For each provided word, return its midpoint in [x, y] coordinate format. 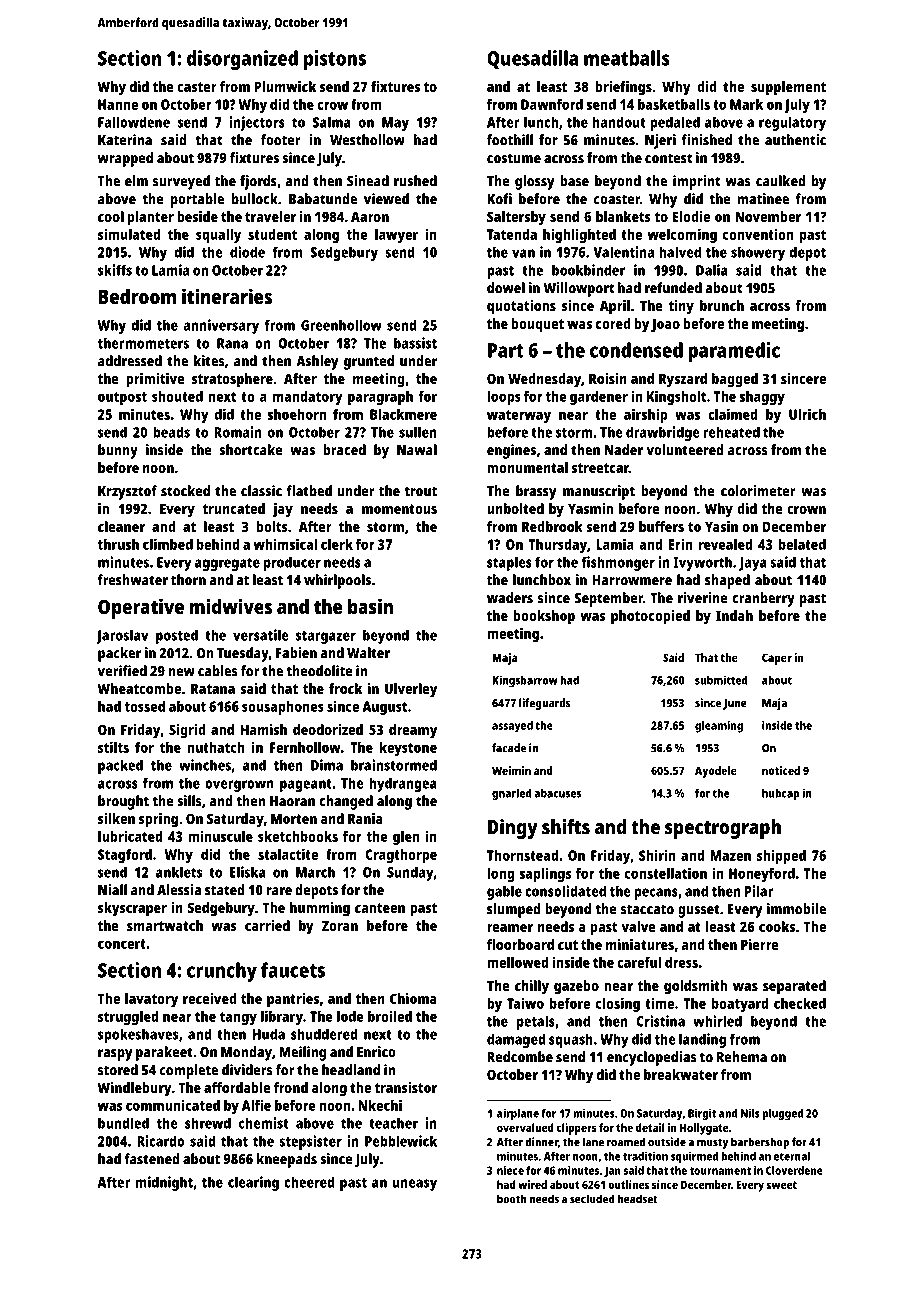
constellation [666, 873]
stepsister [310, 1142]
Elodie [691, 216]
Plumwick [285, 86]
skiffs [115, 270]
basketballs [674, 104]
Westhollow [367, 140]
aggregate [227, 564]
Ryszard [683, 380]
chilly [532, 987]
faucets [293, 970]
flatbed [309, 491]
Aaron [370, 216]
